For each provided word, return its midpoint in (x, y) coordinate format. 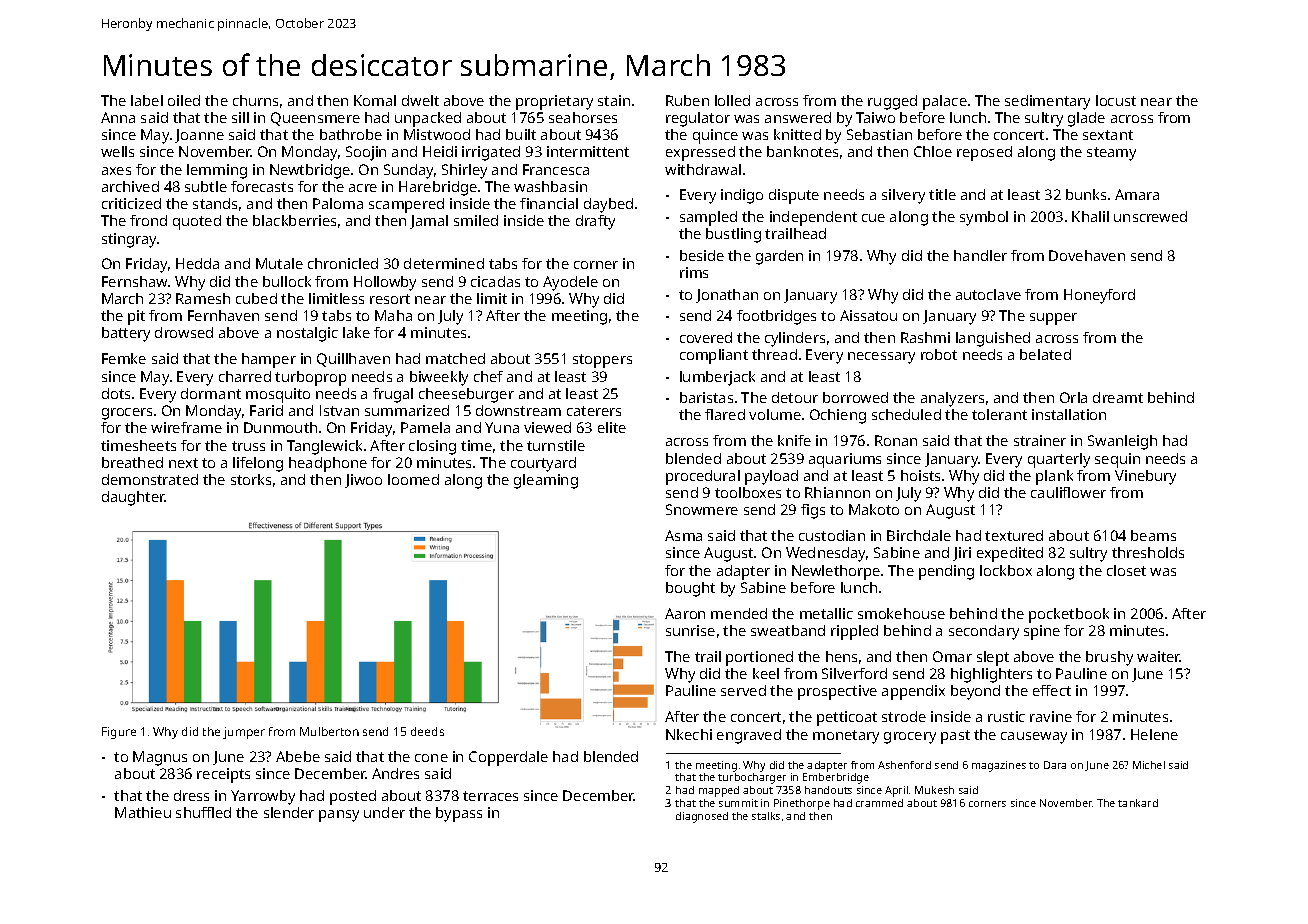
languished (993, 339)
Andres (395, 773)
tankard (1138, 803)
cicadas (495, 281)
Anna (118, 117)
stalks (766, 816)
